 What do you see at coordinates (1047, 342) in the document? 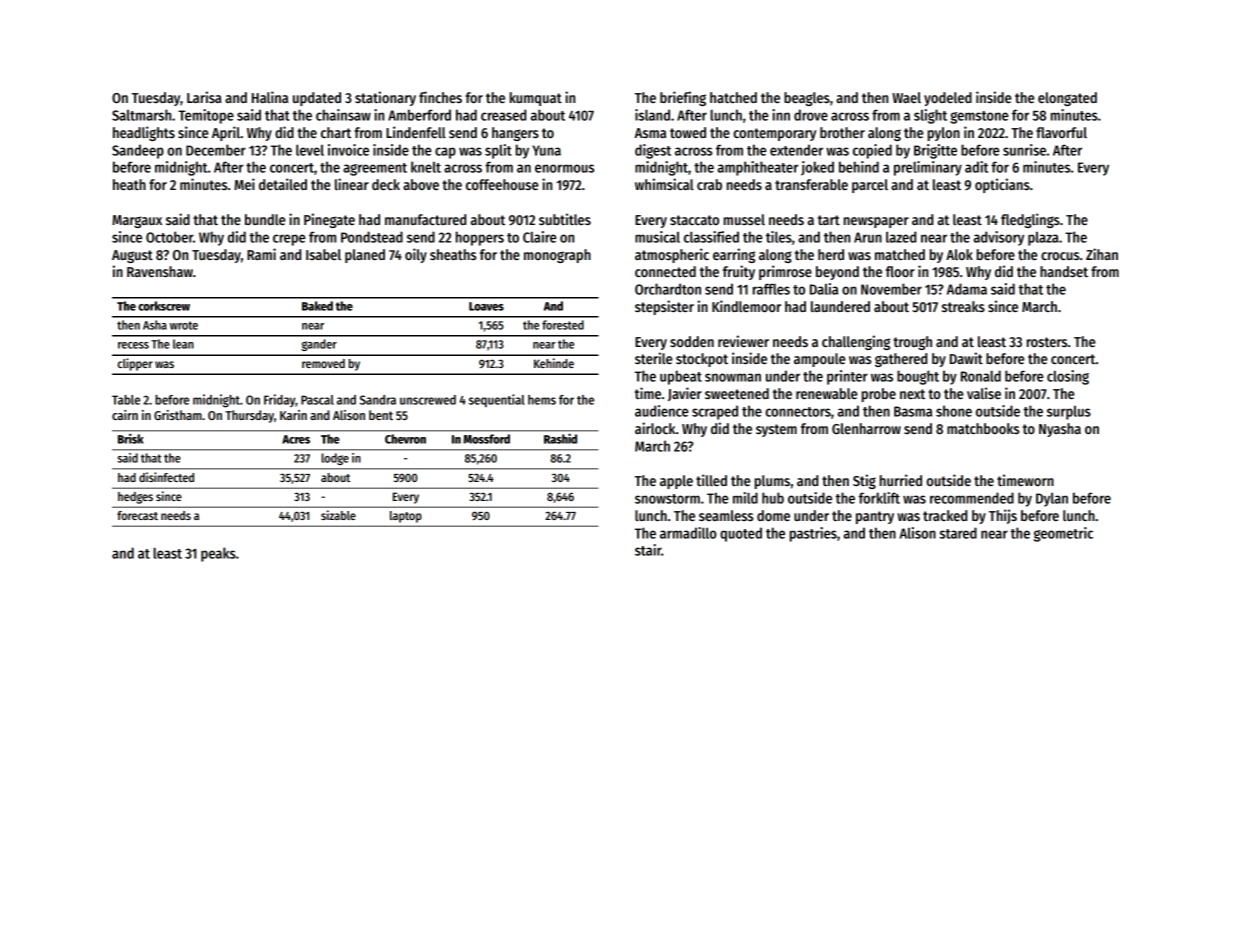
I see `rosters` at bounding box center [1047, 342].
